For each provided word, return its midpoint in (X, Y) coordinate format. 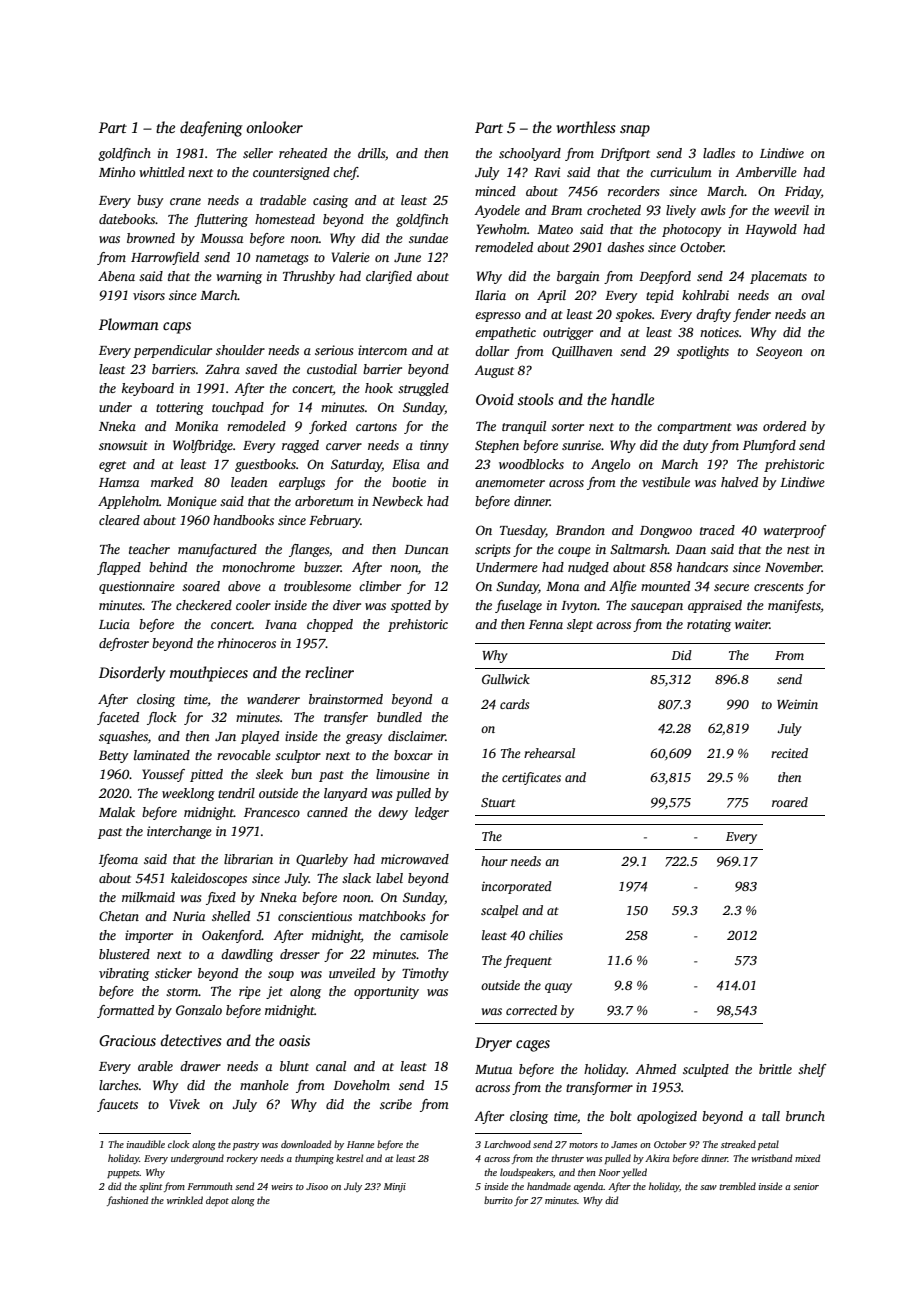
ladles (719, 153)
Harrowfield (165, 258)
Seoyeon (779, 352)
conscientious (315, 916)
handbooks (243, 520)
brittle (775, 1069)
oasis (294, 1040)
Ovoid (495, 399)
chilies (546, 935)
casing (330, 201)
